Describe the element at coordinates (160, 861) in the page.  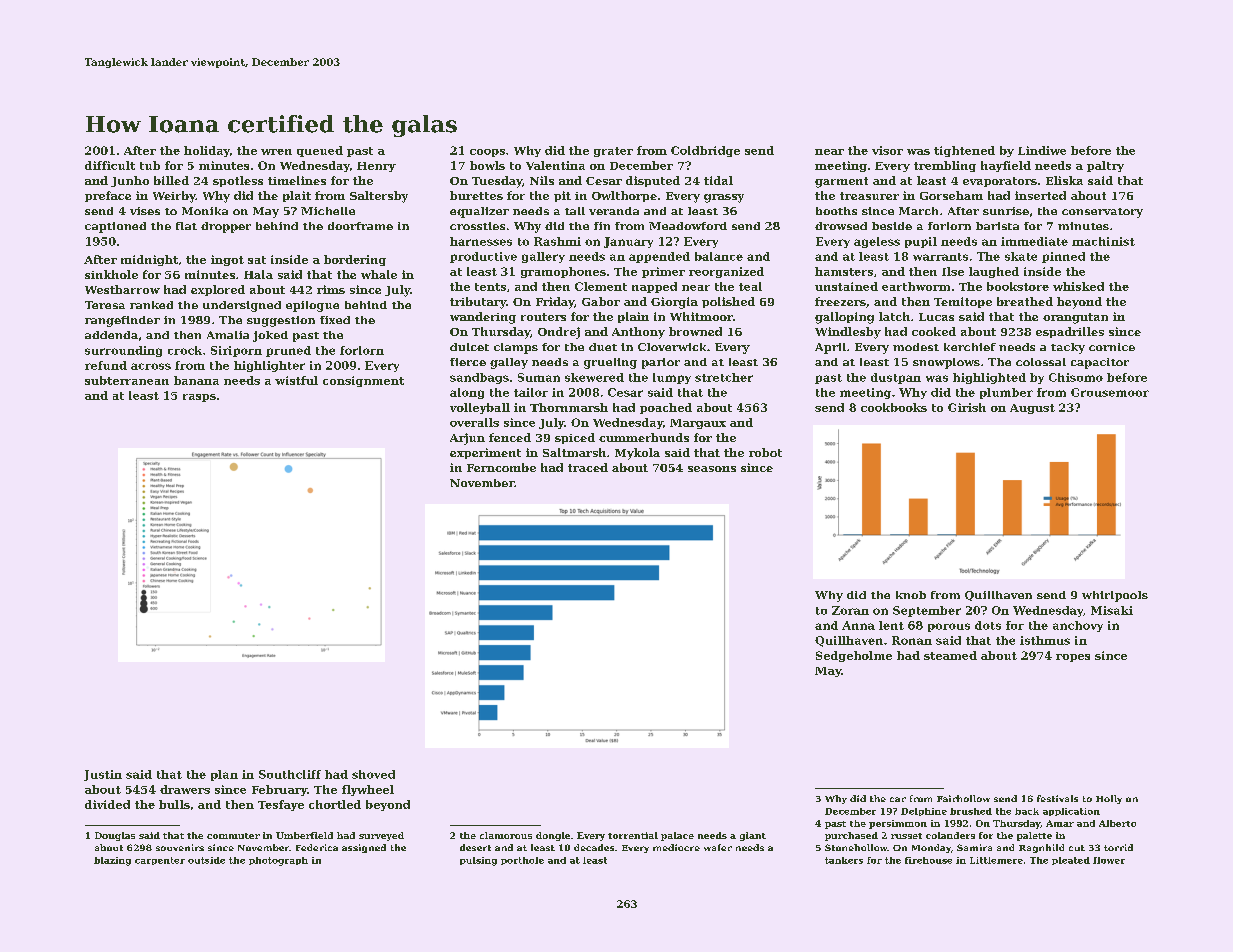
I see `carpenter` at that location.
